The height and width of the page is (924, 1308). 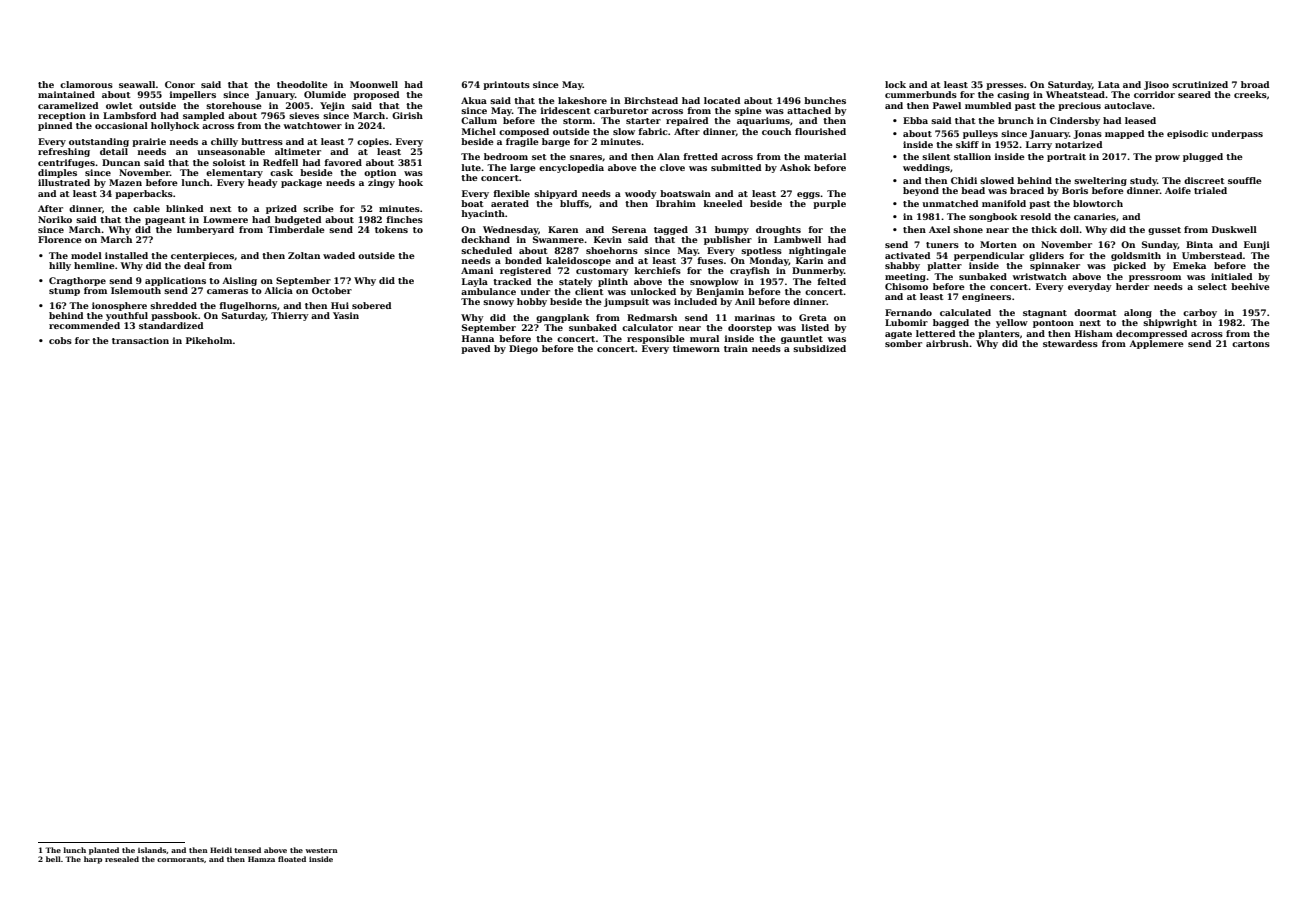 What do you see at coordinates (221, 850) in the page?
I see `Heidi` at bounding box center [221, 850].
